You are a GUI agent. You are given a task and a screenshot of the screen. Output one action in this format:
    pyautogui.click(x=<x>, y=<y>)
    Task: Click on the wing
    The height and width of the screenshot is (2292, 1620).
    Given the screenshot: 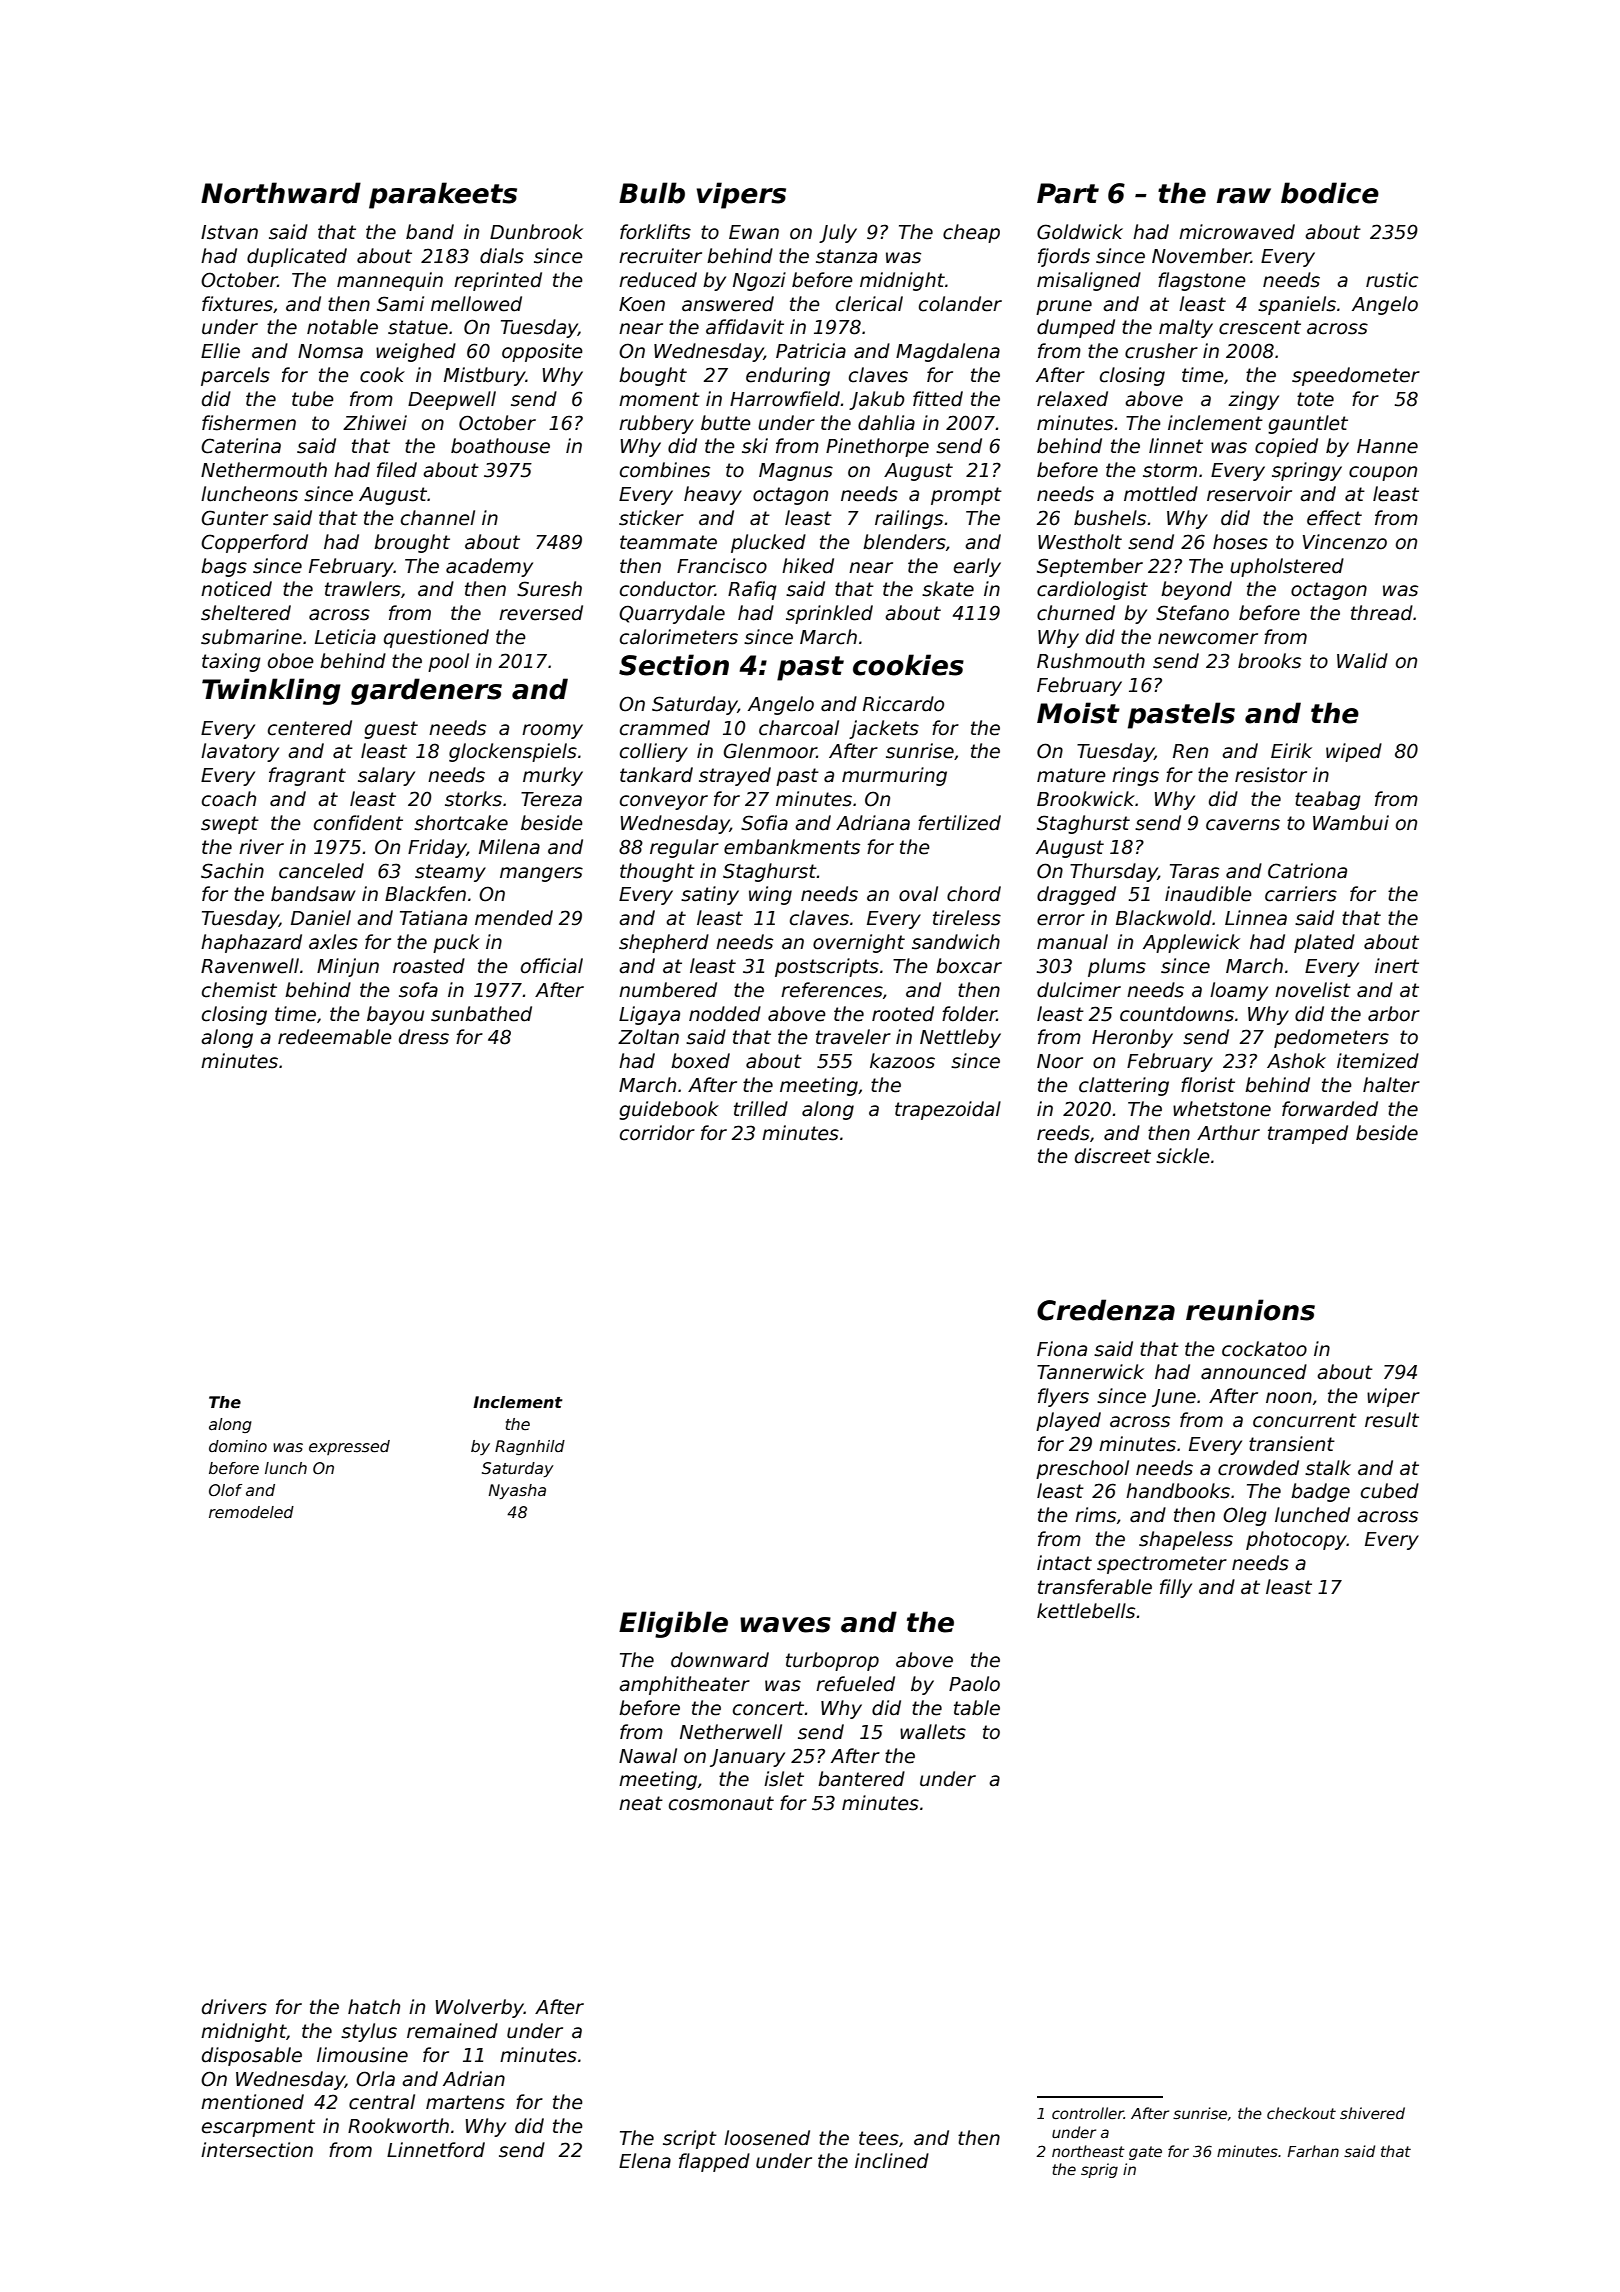 What is the action you would take?
    pyautogui.click(x=770, y=895)
